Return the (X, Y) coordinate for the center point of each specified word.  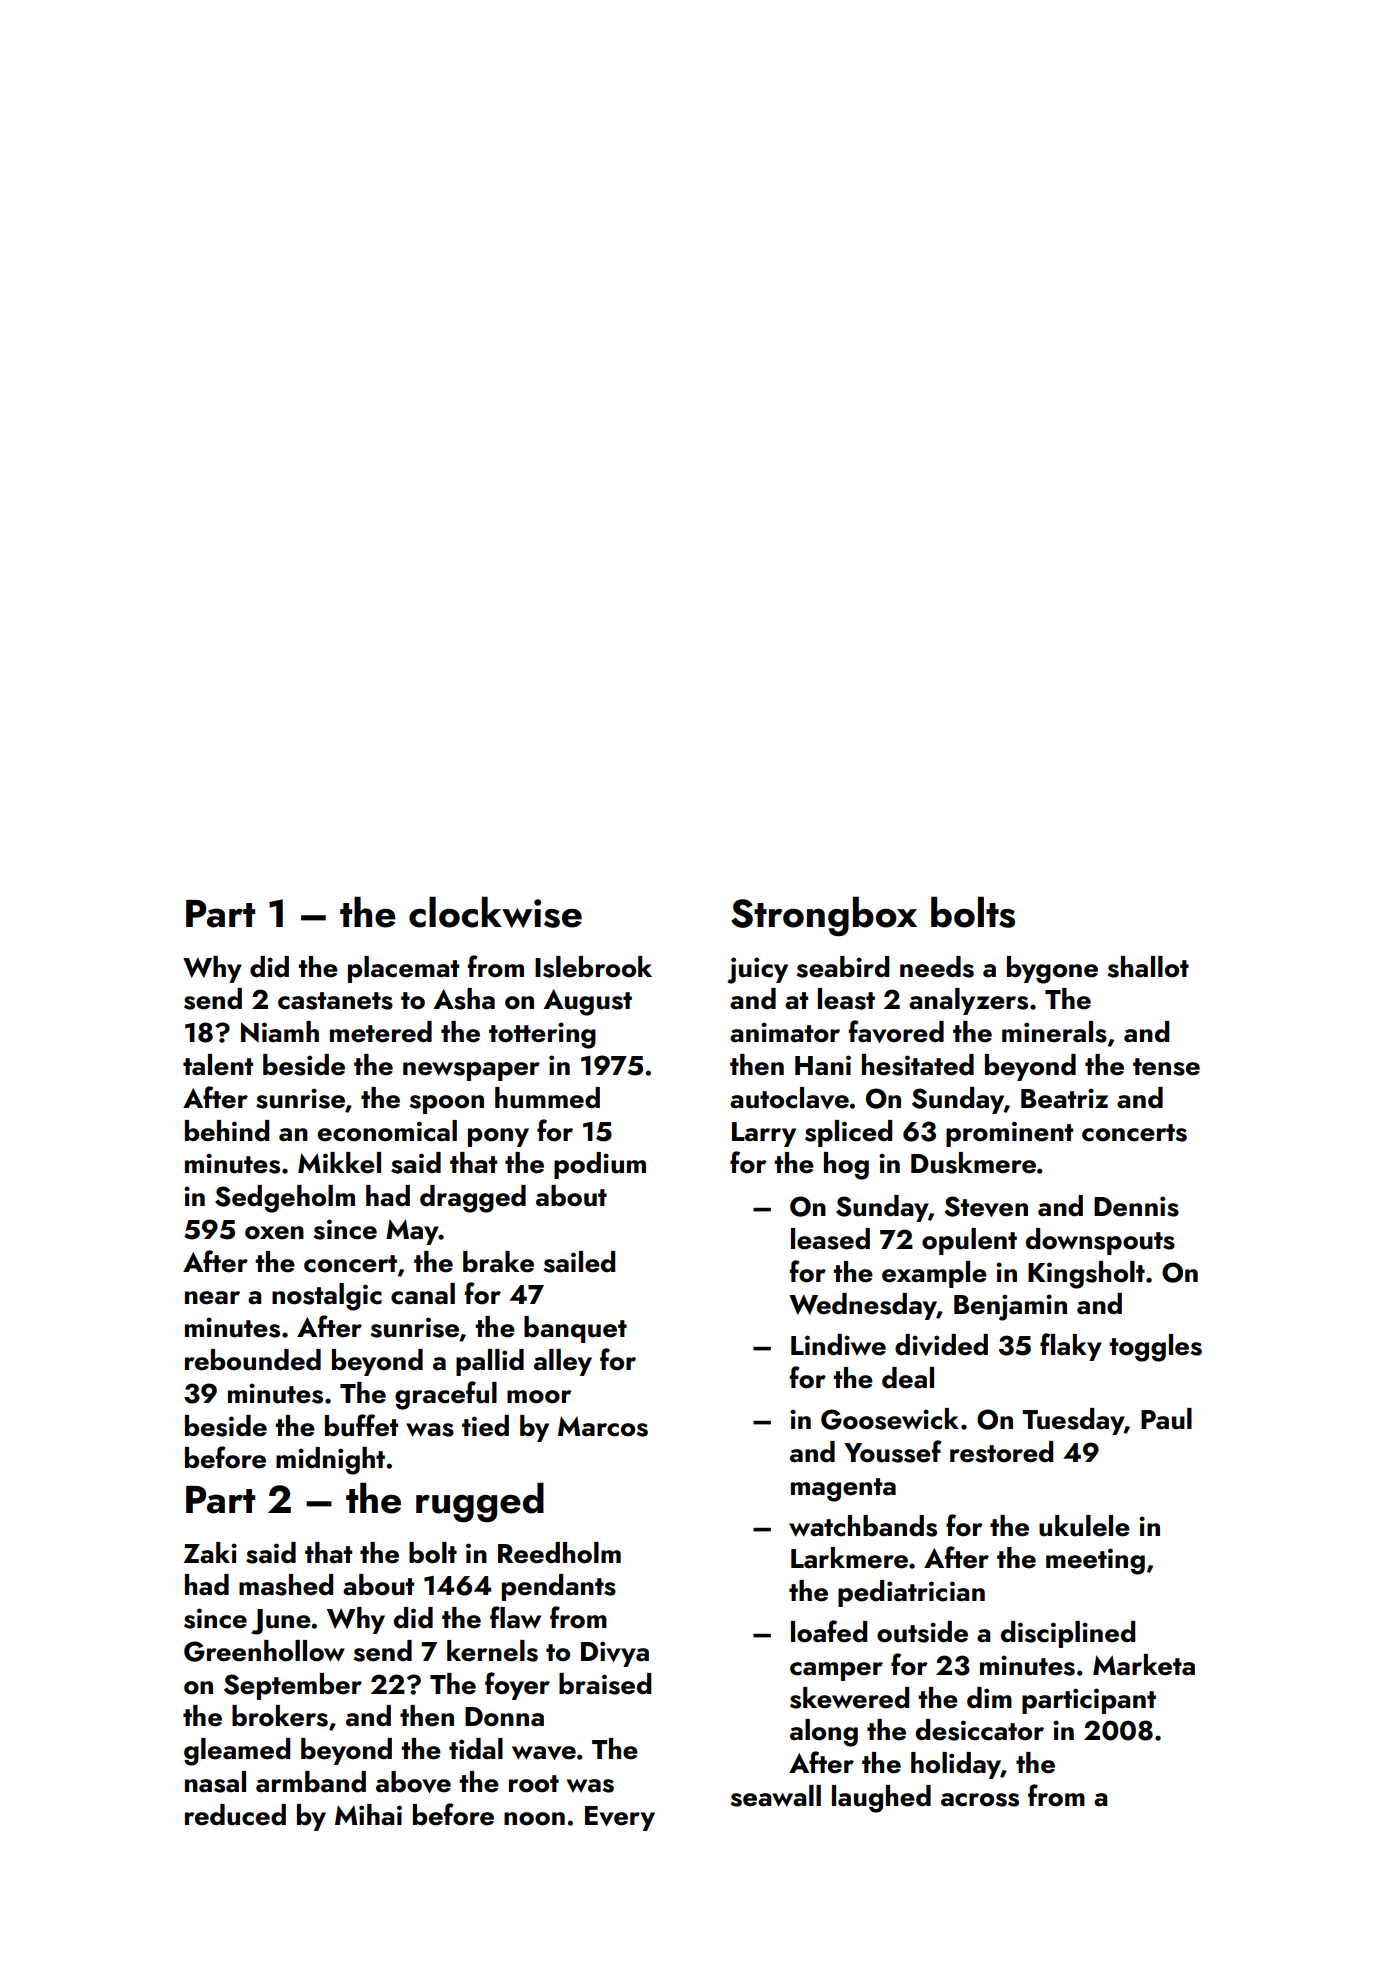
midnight (330, 1461)
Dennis (1136, 1206)
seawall (776, 1796)
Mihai (368, 1815)
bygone (1052, 970)
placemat (403, 969)
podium (600, 1165)
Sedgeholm (285, 1199)
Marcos (603, 1426)
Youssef (893, 1451)
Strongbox (824, 917)
